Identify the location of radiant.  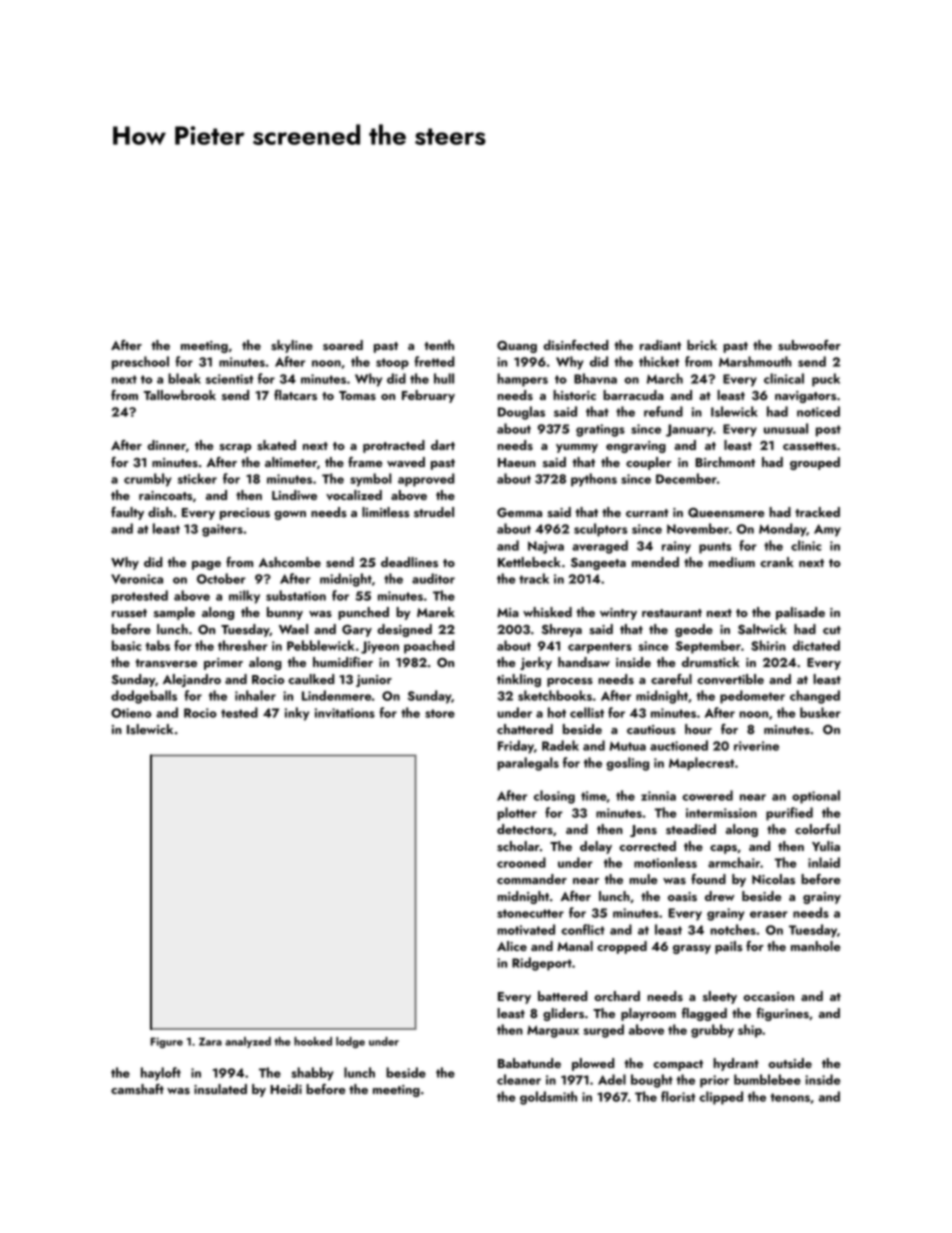
(660, 345).
